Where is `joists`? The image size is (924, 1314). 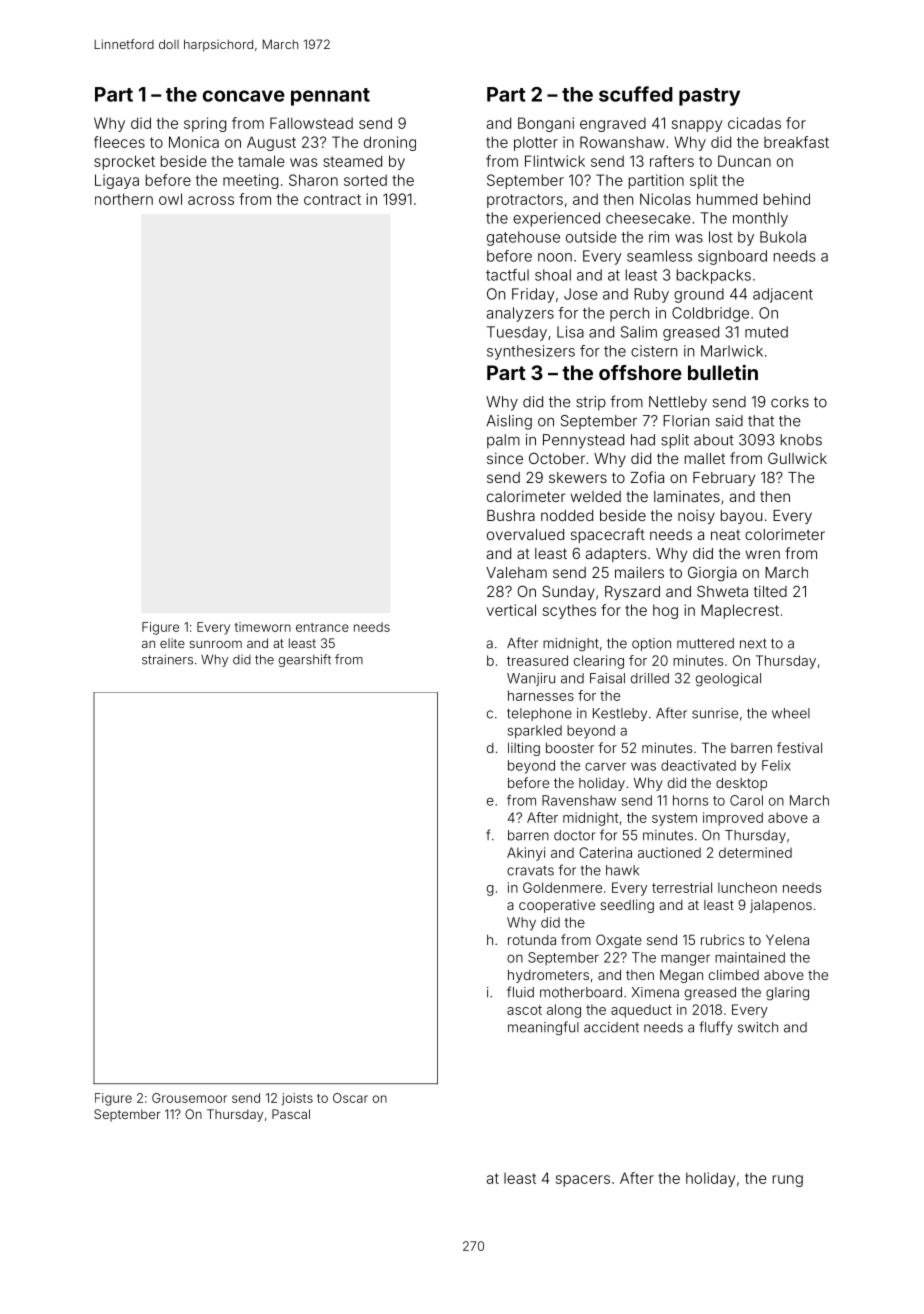 joists is located at coordinates (297, 1099).
